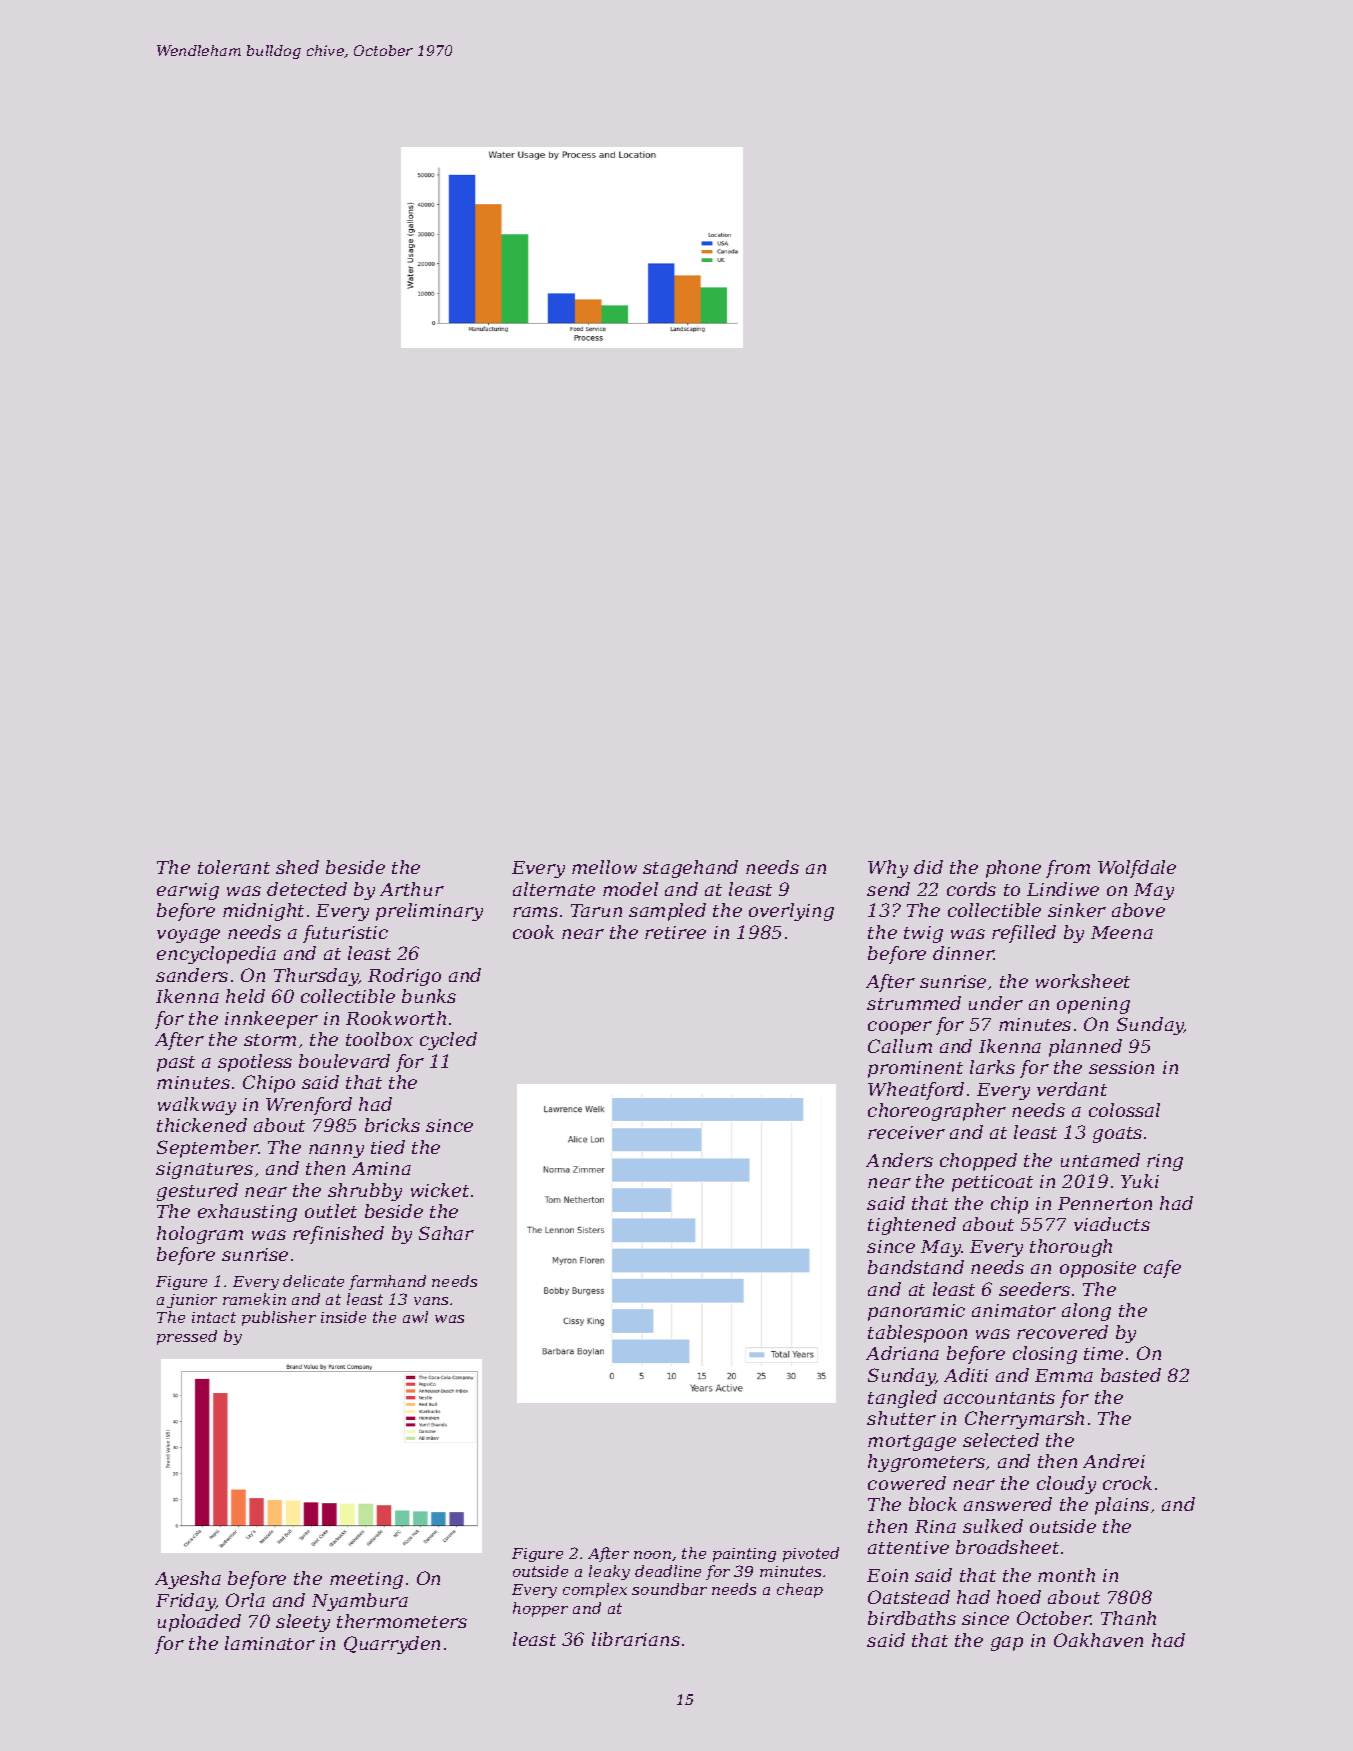 The image size is (1353, 1751). What do you see at coordinates (331, 1211) in the page?
I see `outlet` at bounding box center [331, 1211].
